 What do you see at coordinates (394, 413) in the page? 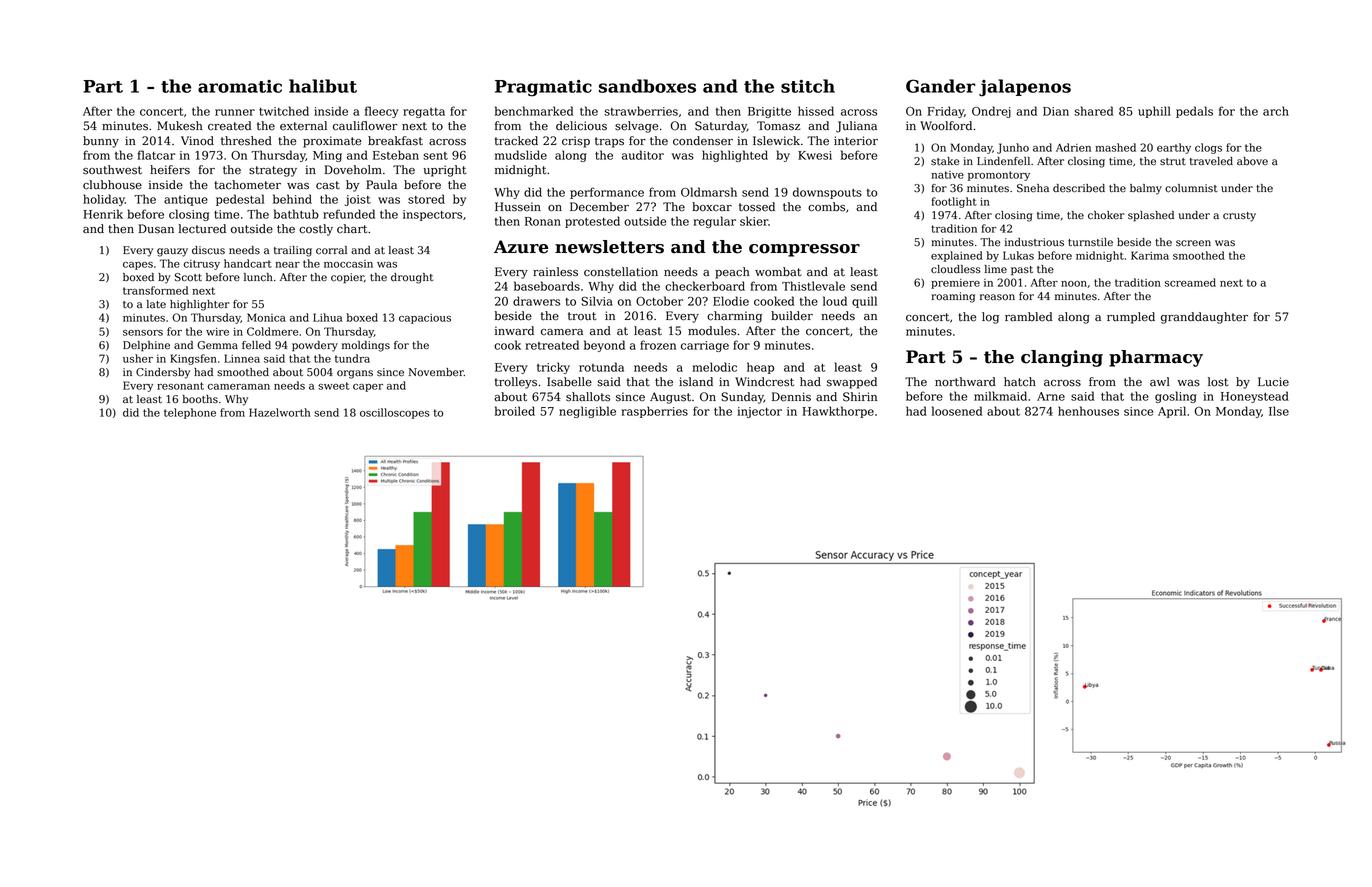
I see `oscilloscopes` at bounding box center [394, 413].
